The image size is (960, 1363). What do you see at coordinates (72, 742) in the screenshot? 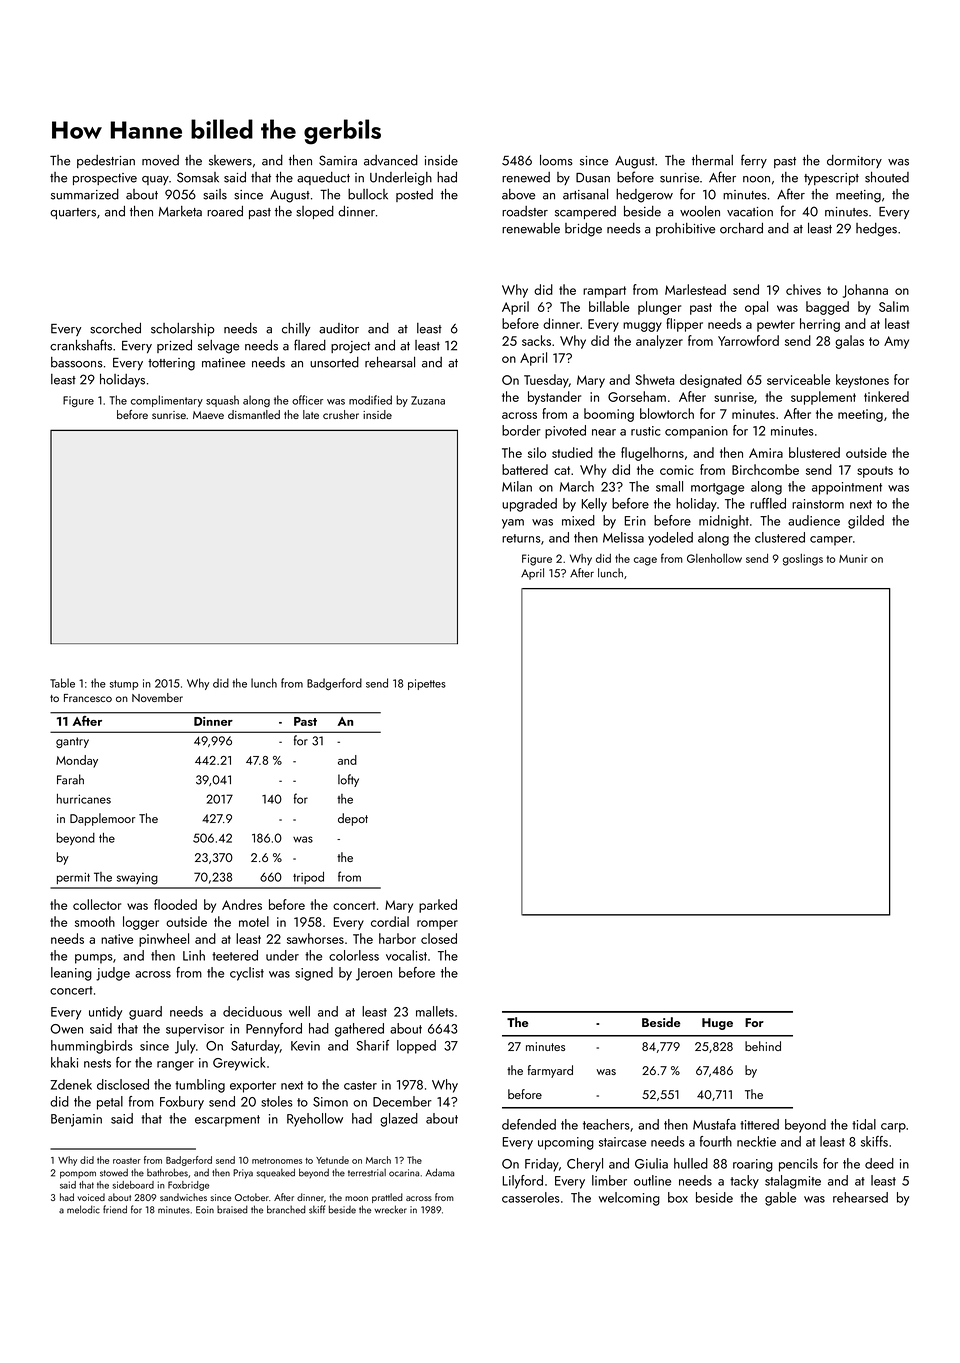
I see `gantry` at bounding box center [72, 742].
